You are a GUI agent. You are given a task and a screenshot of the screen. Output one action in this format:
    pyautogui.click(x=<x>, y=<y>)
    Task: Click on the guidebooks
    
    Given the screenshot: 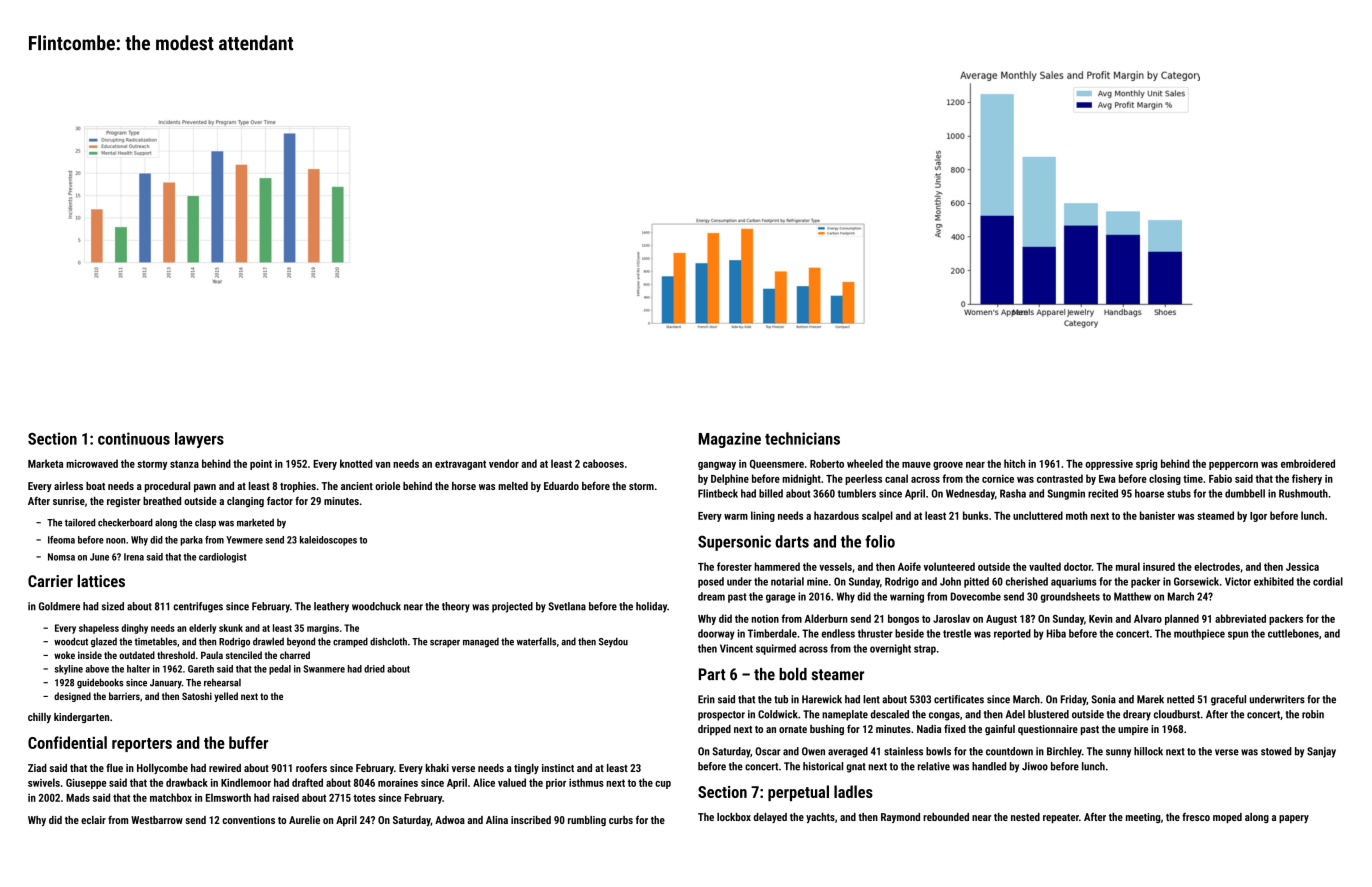 What is the action you would take?
    pyautogui.click(x=100, y=683)
